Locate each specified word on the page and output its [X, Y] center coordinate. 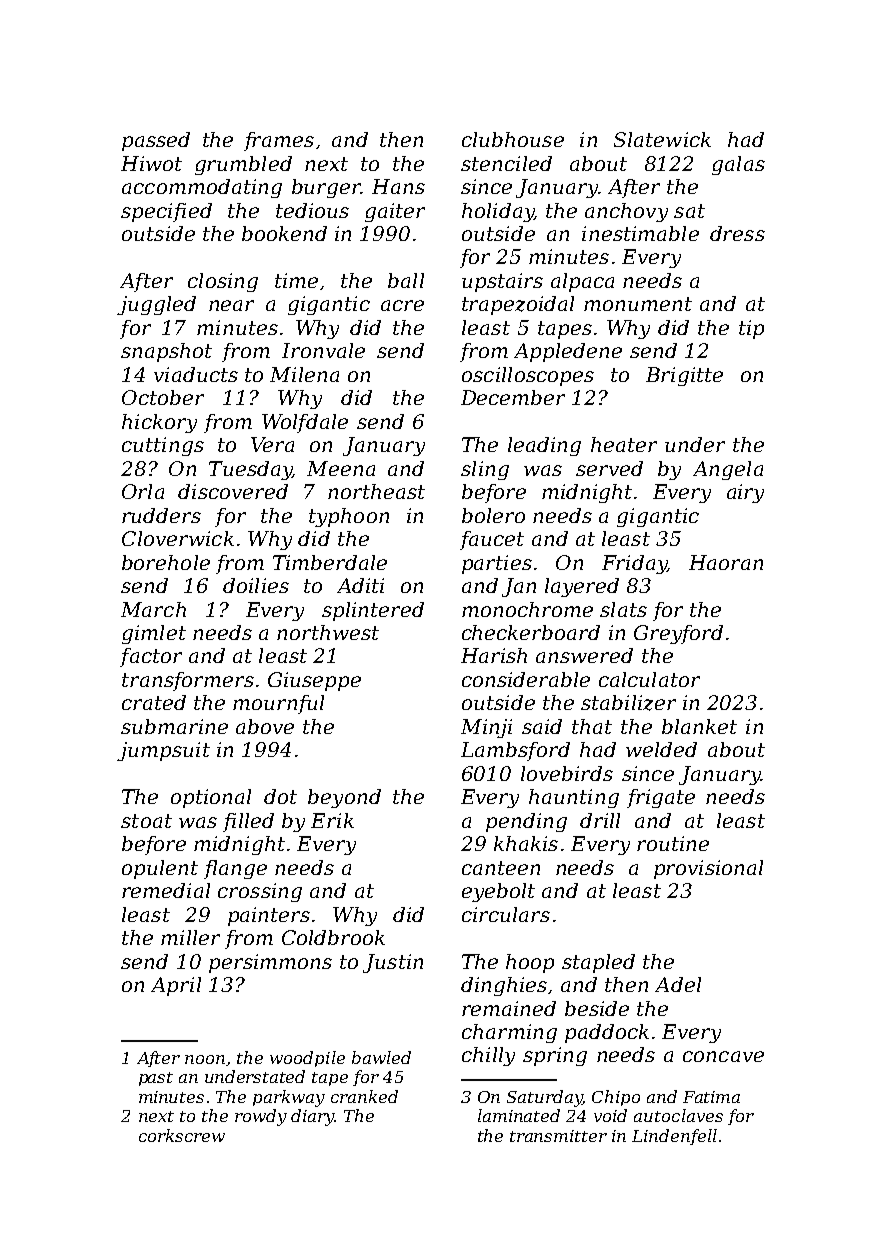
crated [154, 702]
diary [312, 1117]
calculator [649, 679]
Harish [494, 655]
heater [624, 444]
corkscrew [182, 1135]
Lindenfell [674, 1137]
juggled [156, 305]
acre [402, 305]
